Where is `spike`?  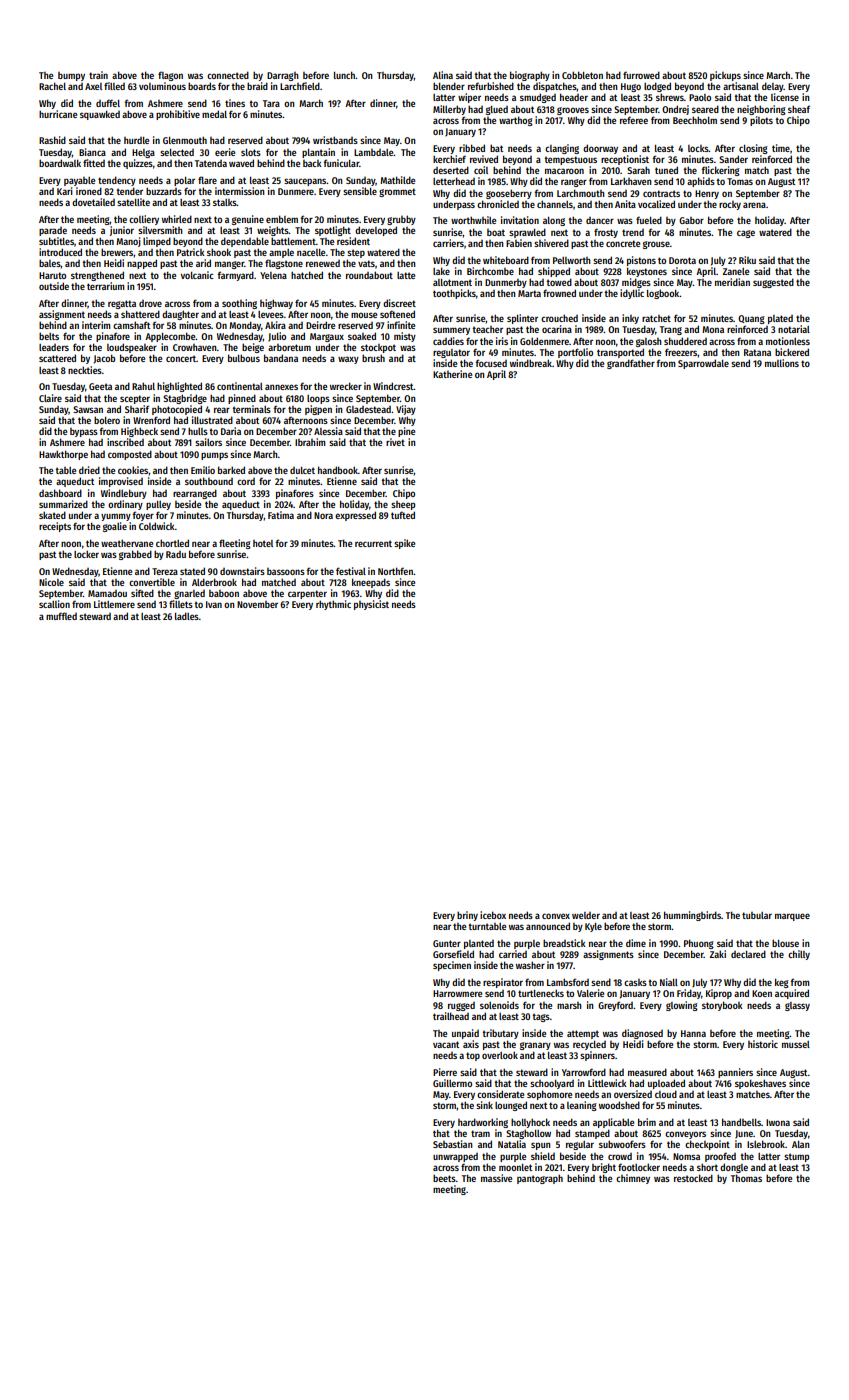 spike is located at coordinates (404, 544).
